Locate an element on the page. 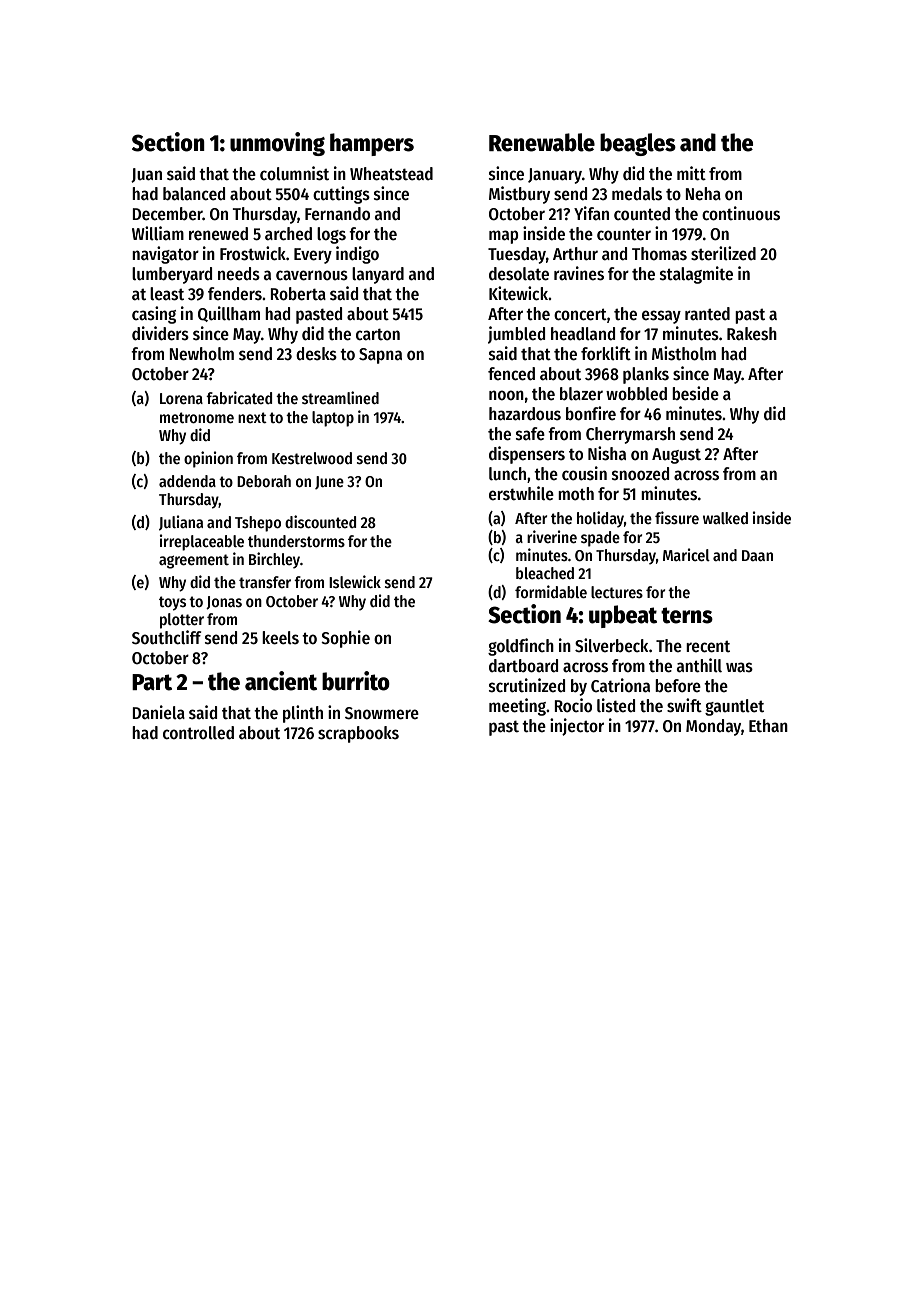 The height and width of the page is (1311, 924). safe is located at coordinates (530, 434).
